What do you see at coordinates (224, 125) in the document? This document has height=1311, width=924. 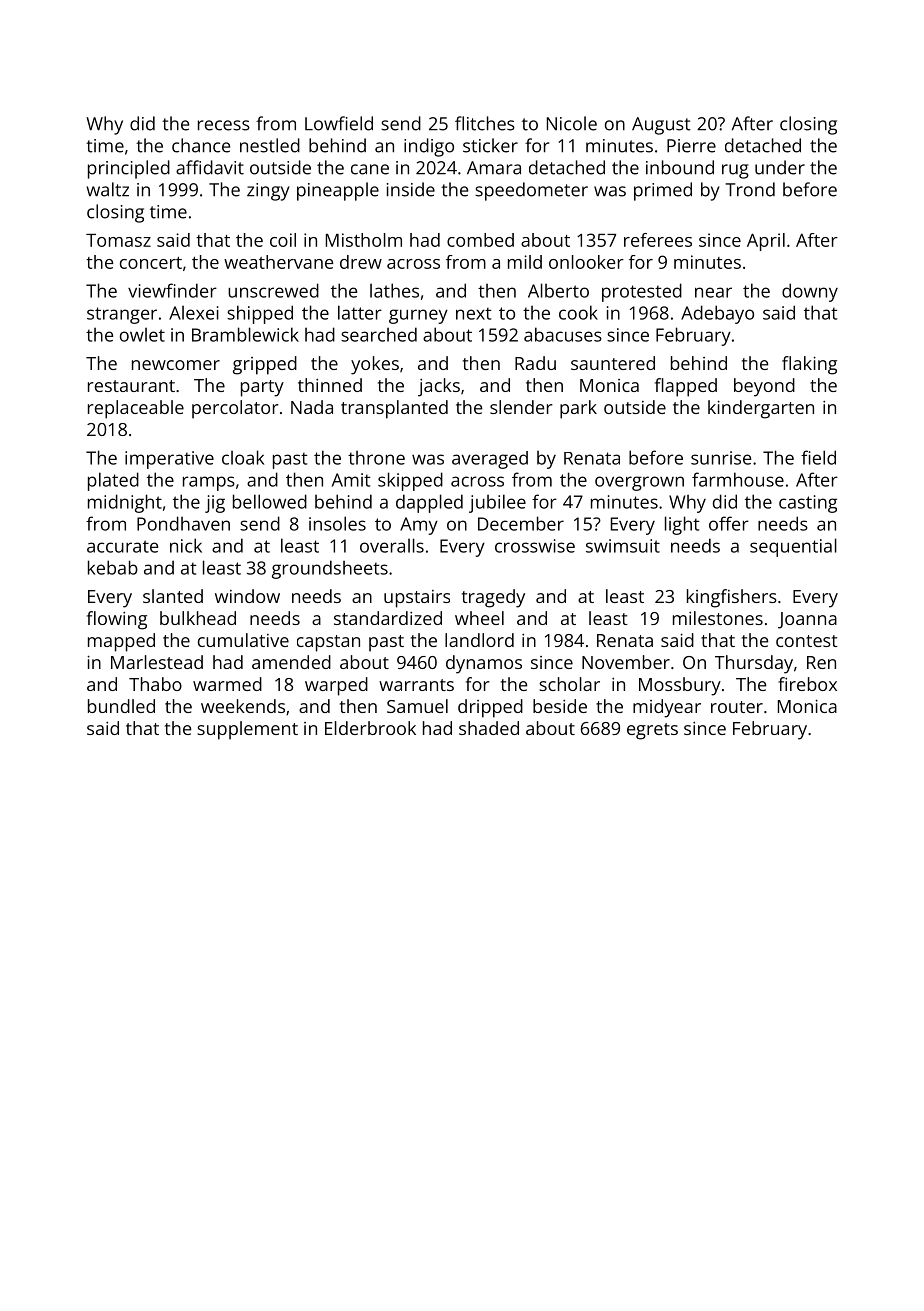 I see `recess` at bounding box center [224, 125].
